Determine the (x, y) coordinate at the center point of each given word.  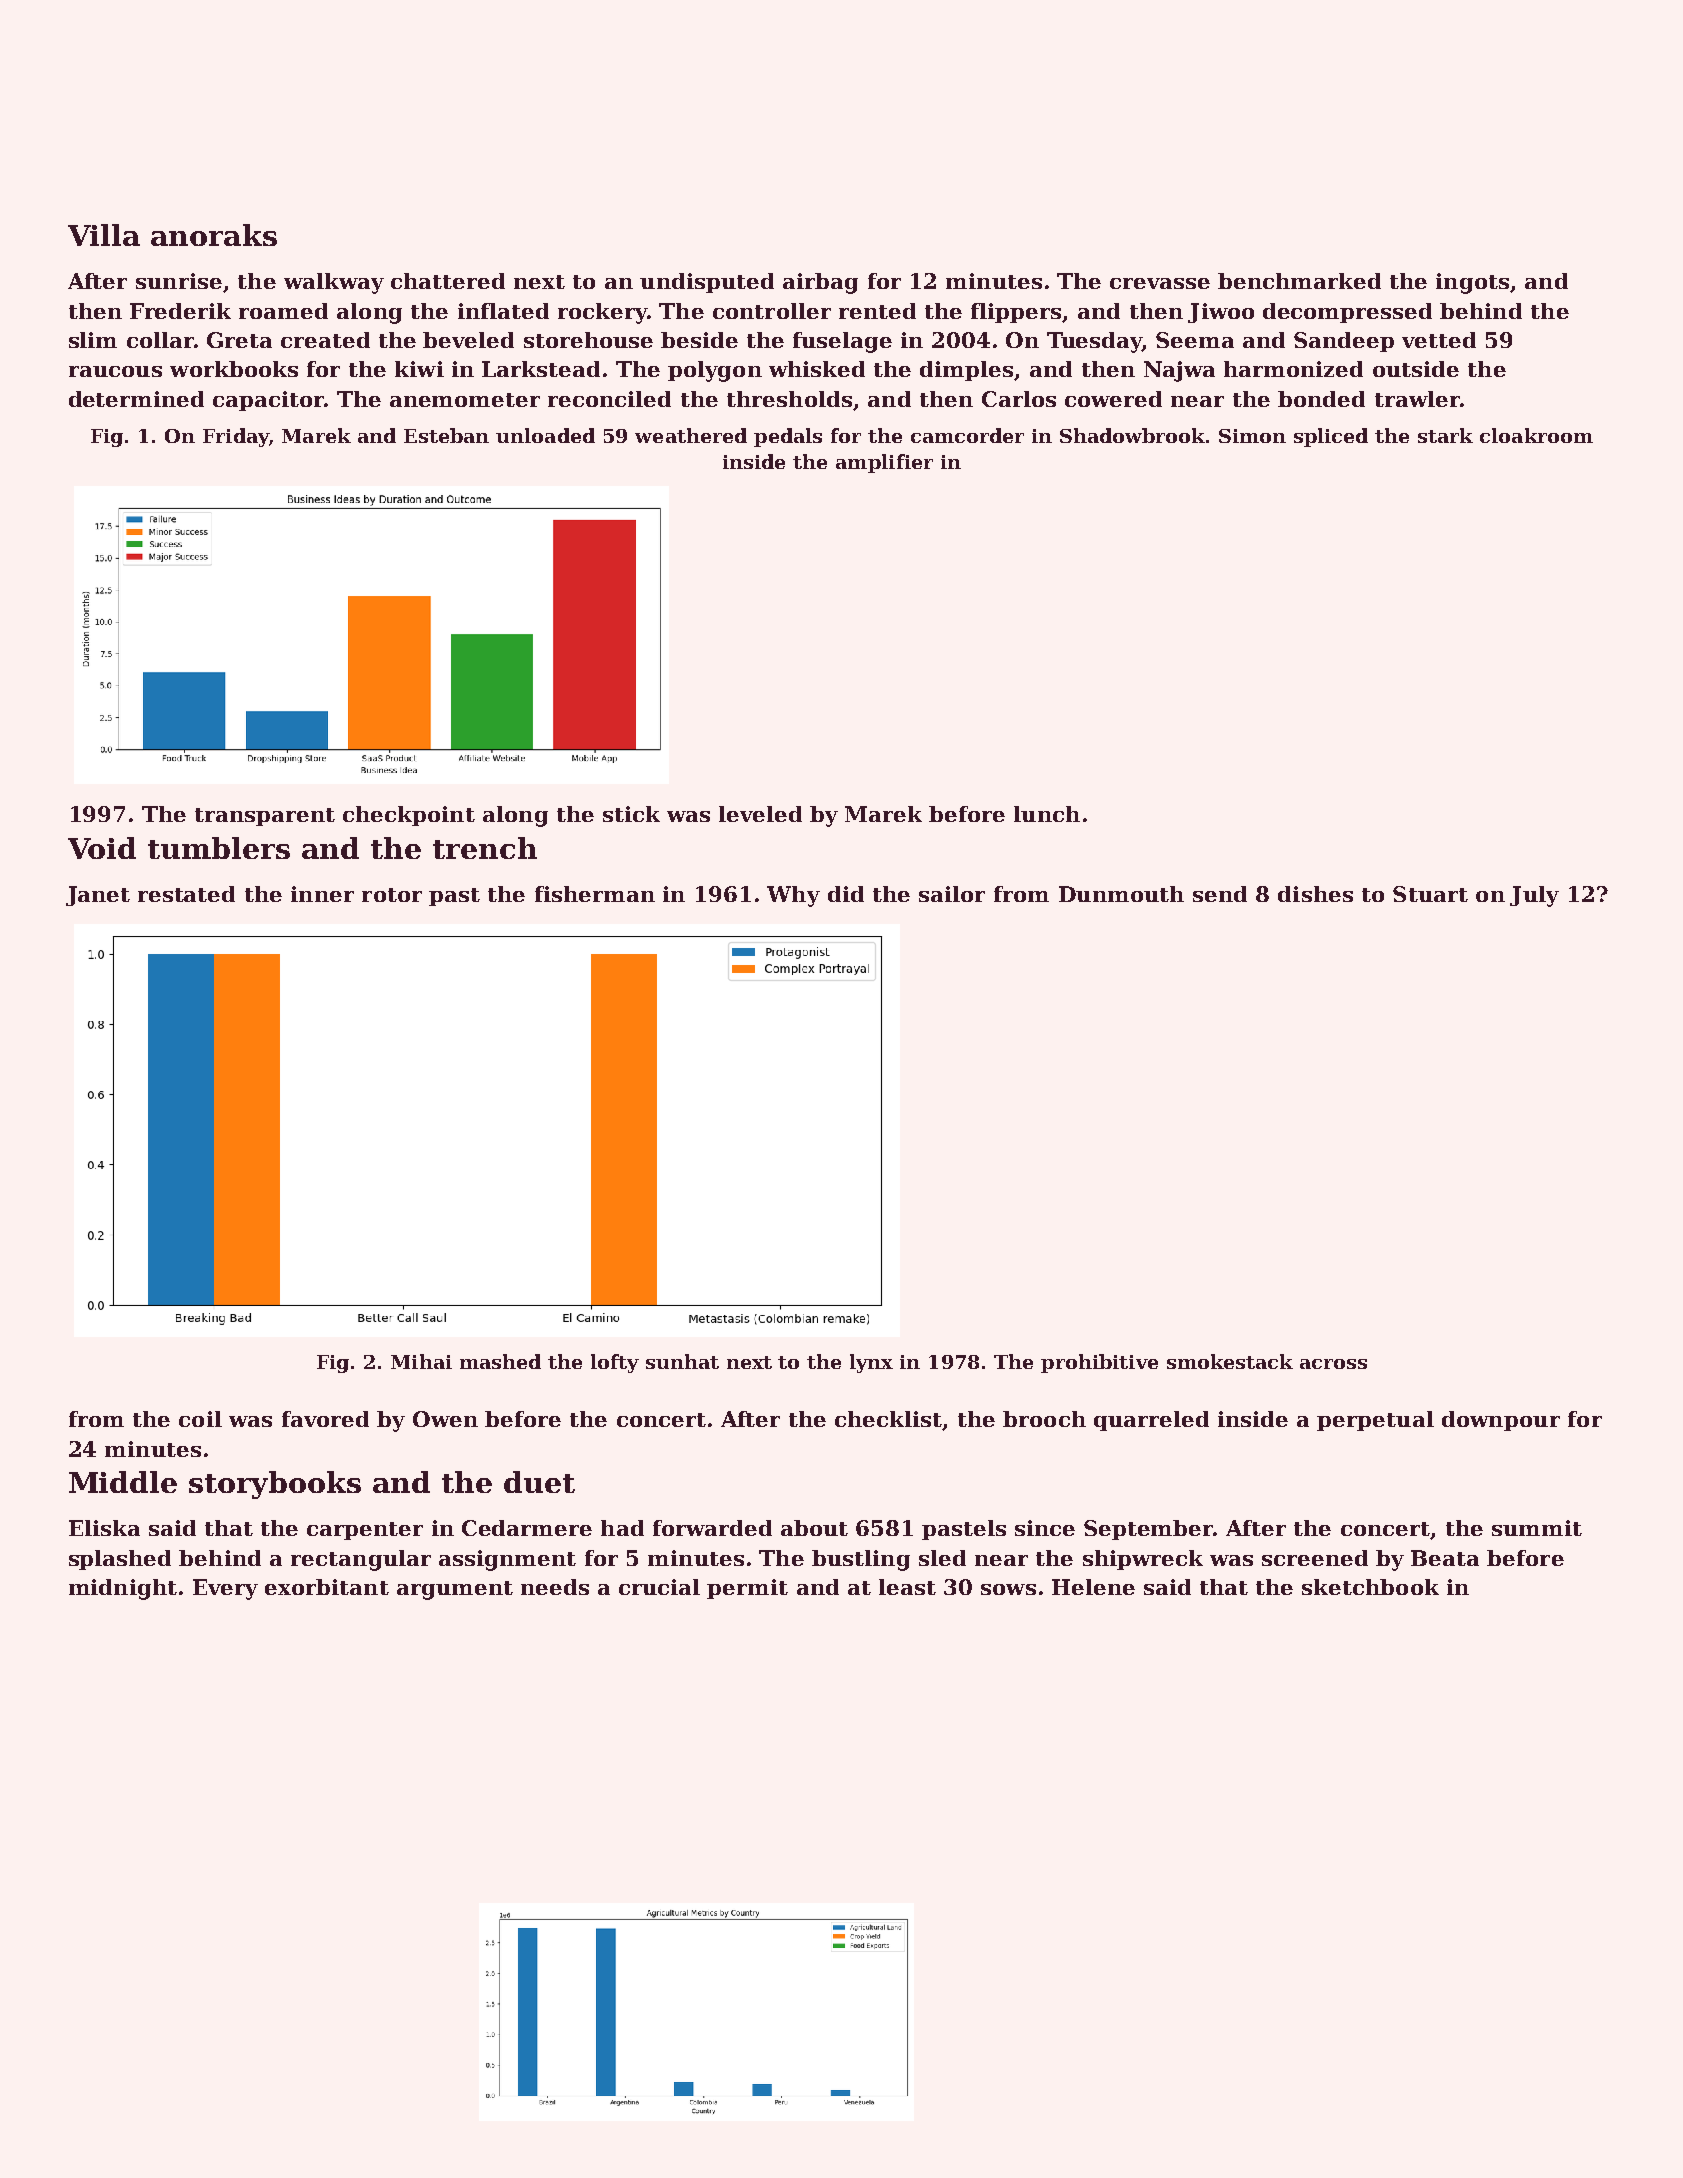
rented (877, 311)
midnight (123, 1589)
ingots (1472, 283)
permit (747, 1589)
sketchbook (1370, 1587)
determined (136, 399)
